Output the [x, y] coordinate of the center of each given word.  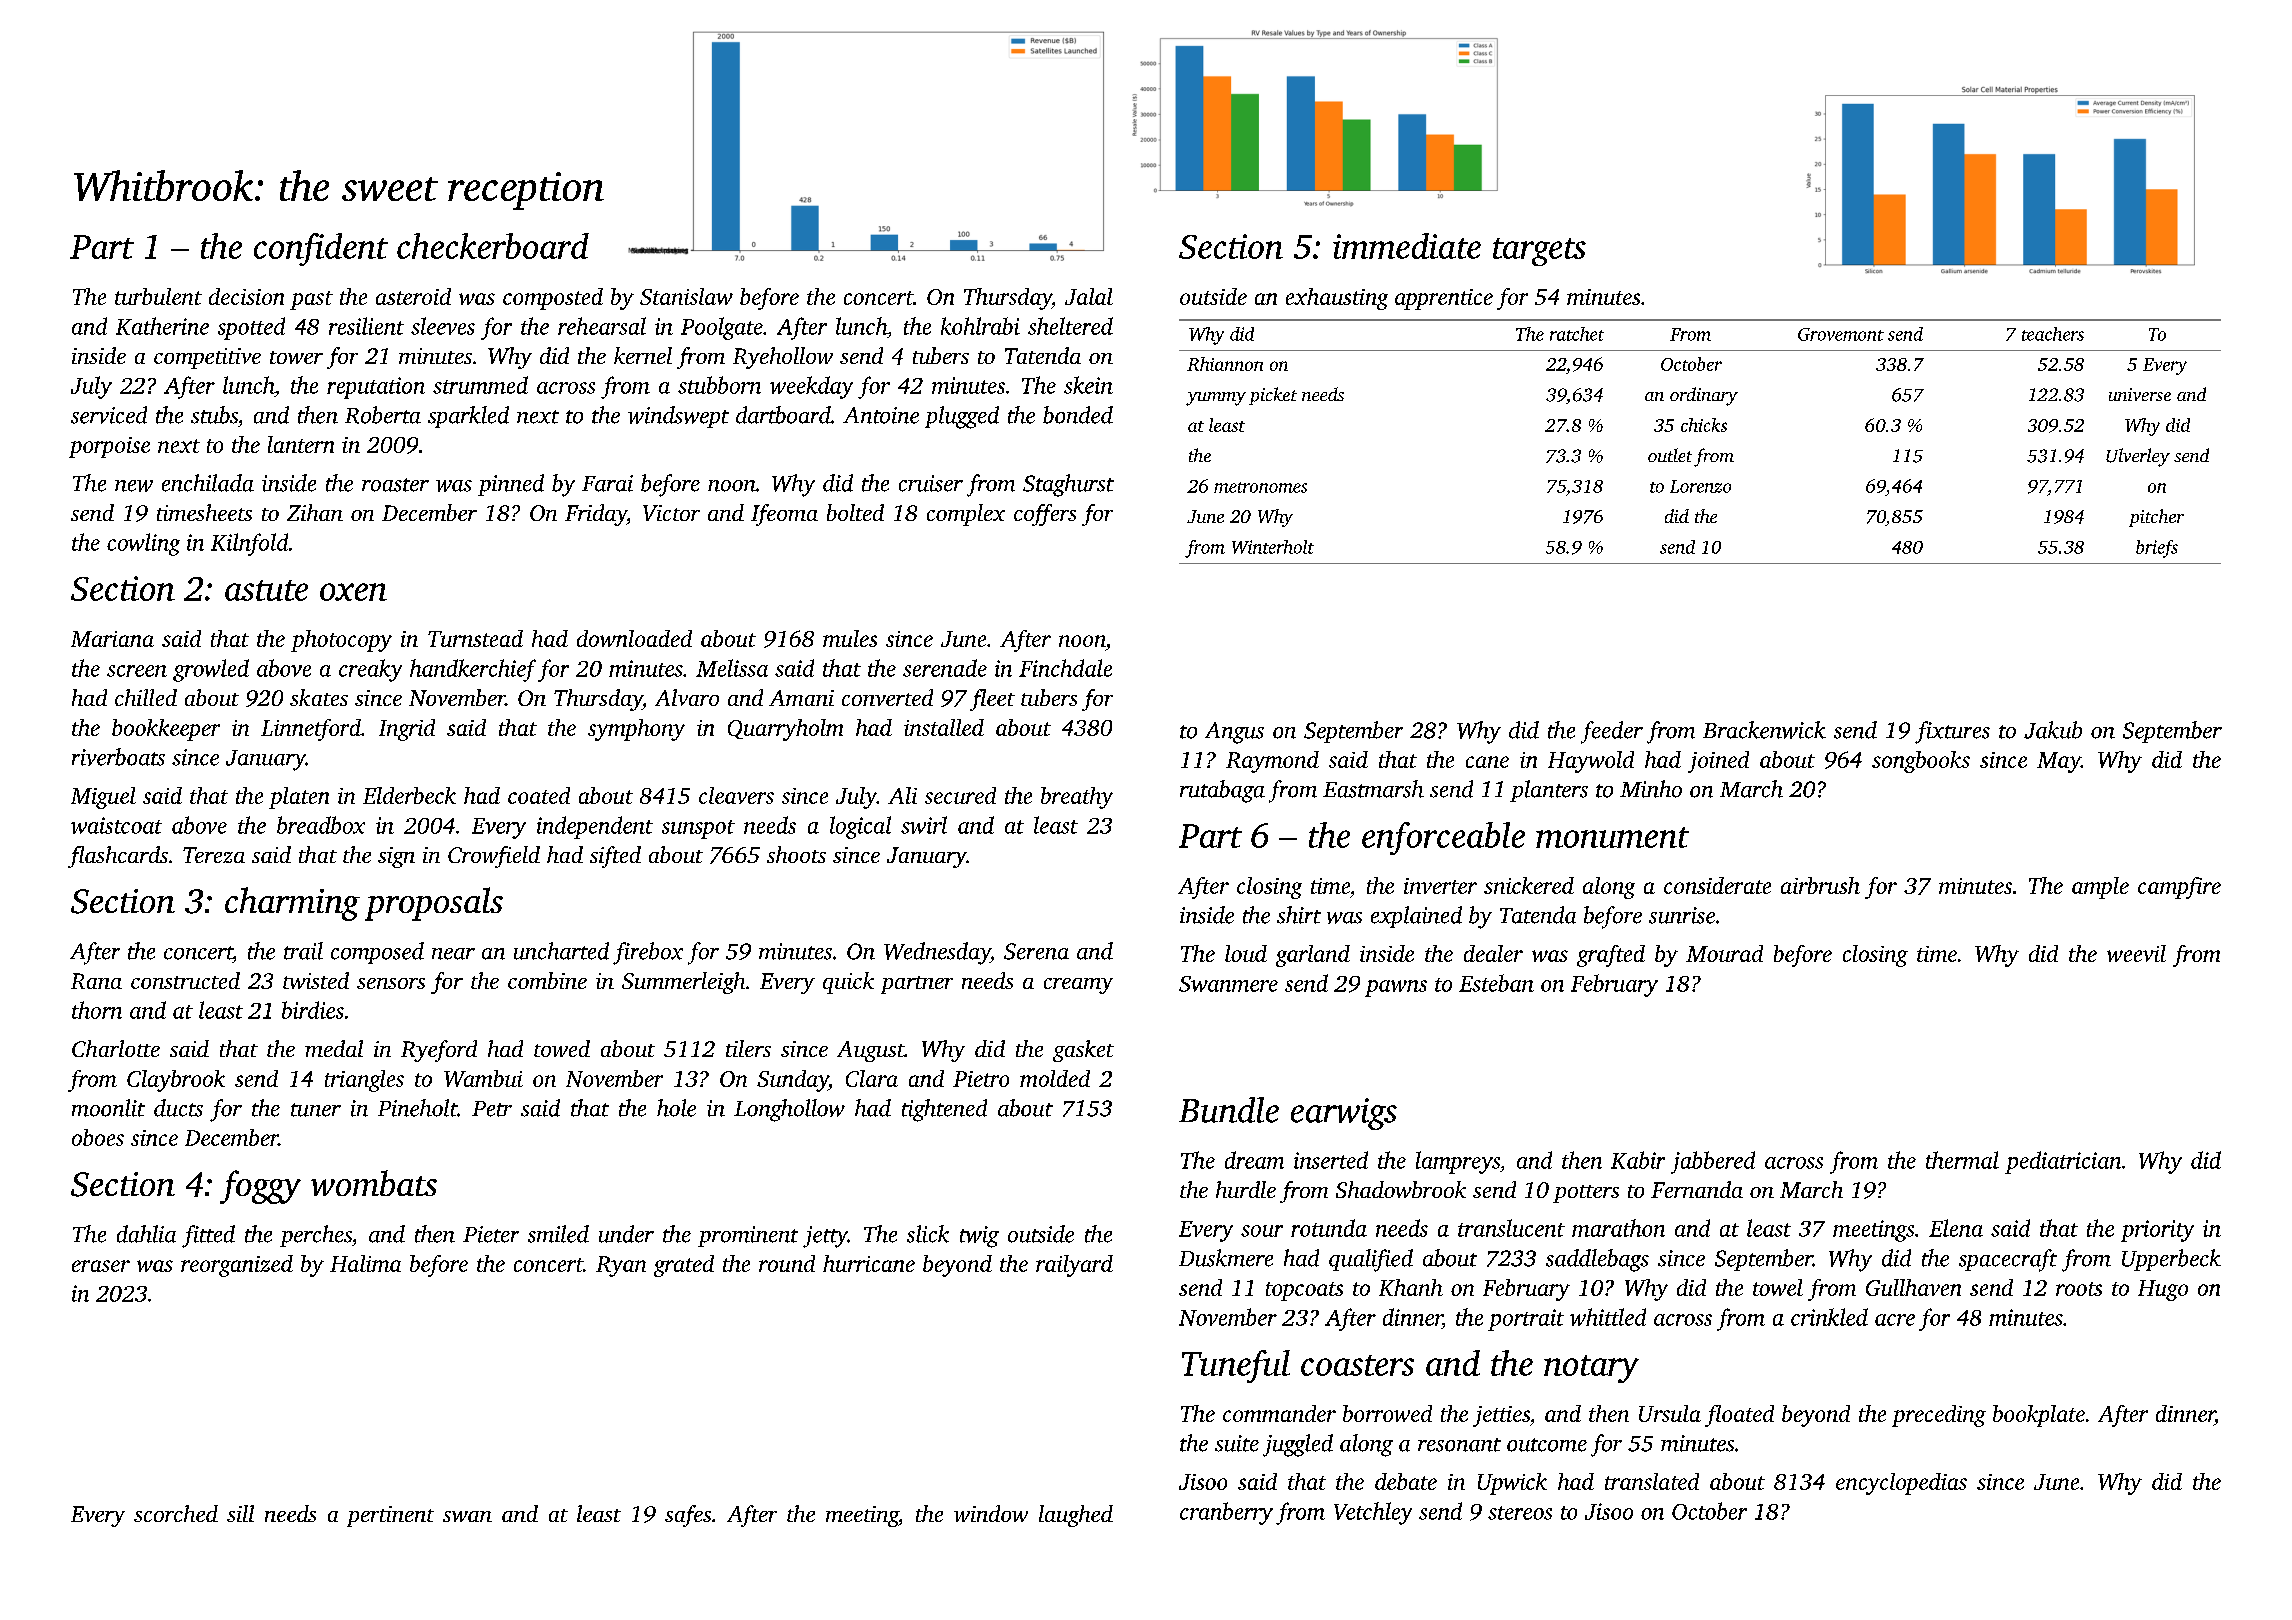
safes [688, 1516]
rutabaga [1222, 791]
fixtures [1952, 732]
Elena [1956, 1228]
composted [553, 299]
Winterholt [1273, 547]
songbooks [1921, 762]
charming [292, 904]
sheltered [1070, 326]
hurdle [1246, 1189]
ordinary [1704, 396]
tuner [316, 1110]
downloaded [634, 638]
